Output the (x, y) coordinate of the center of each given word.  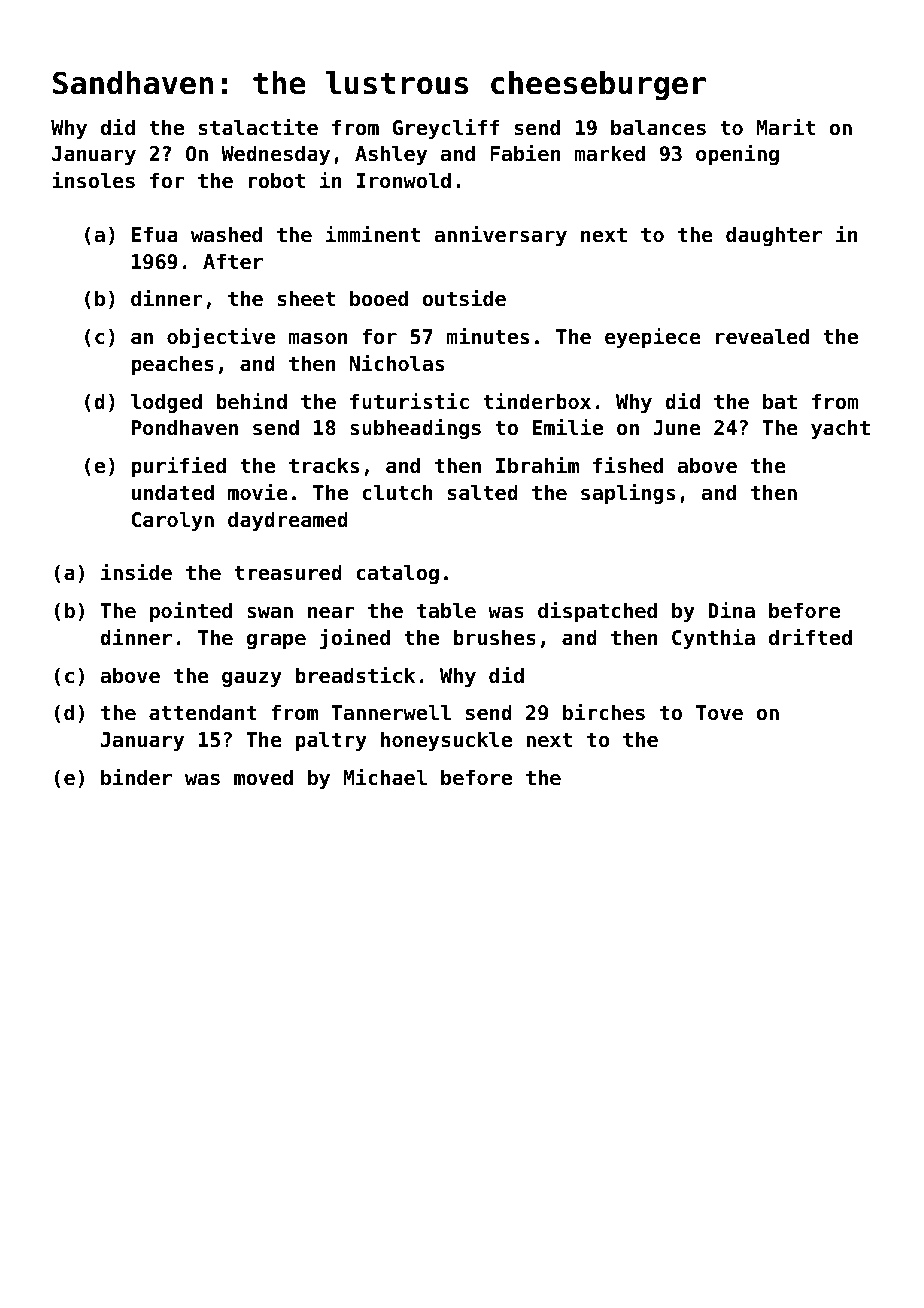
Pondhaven (185, 427)
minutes (488, 336)
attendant (203, 712)
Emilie (567, 427)
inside (136, 572)
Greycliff (446, 128)
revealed (762, 336)
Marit (786, 126)
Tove (719, 713)
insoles (93, 180)
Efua (155, 234)
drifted (810, 637)
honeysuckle (446, 741)
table (446, 610)
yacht (840, 429)
